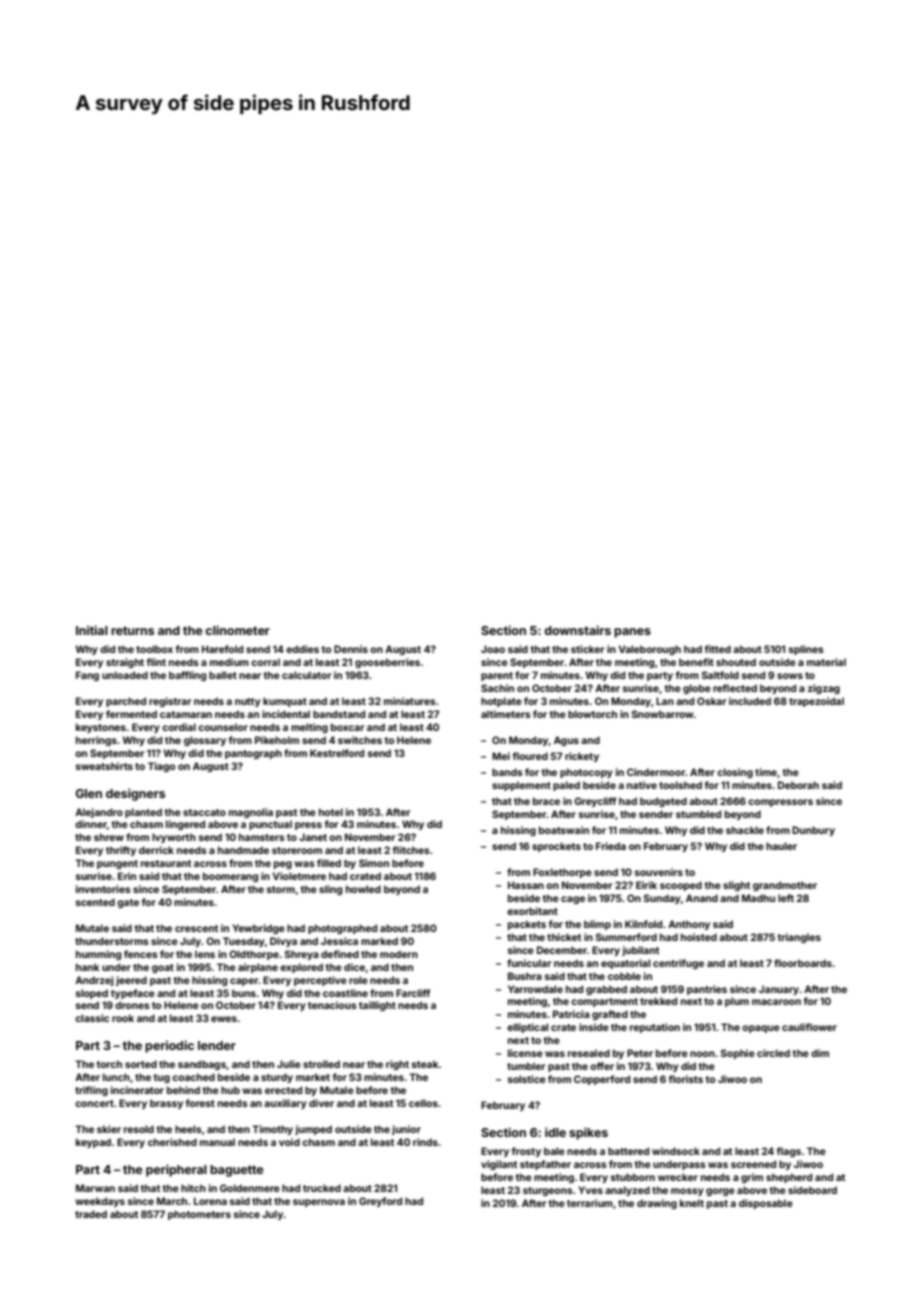 This screenshot has height=1308, width=924. I want to click on auxiliary, so click(285, 1104).
